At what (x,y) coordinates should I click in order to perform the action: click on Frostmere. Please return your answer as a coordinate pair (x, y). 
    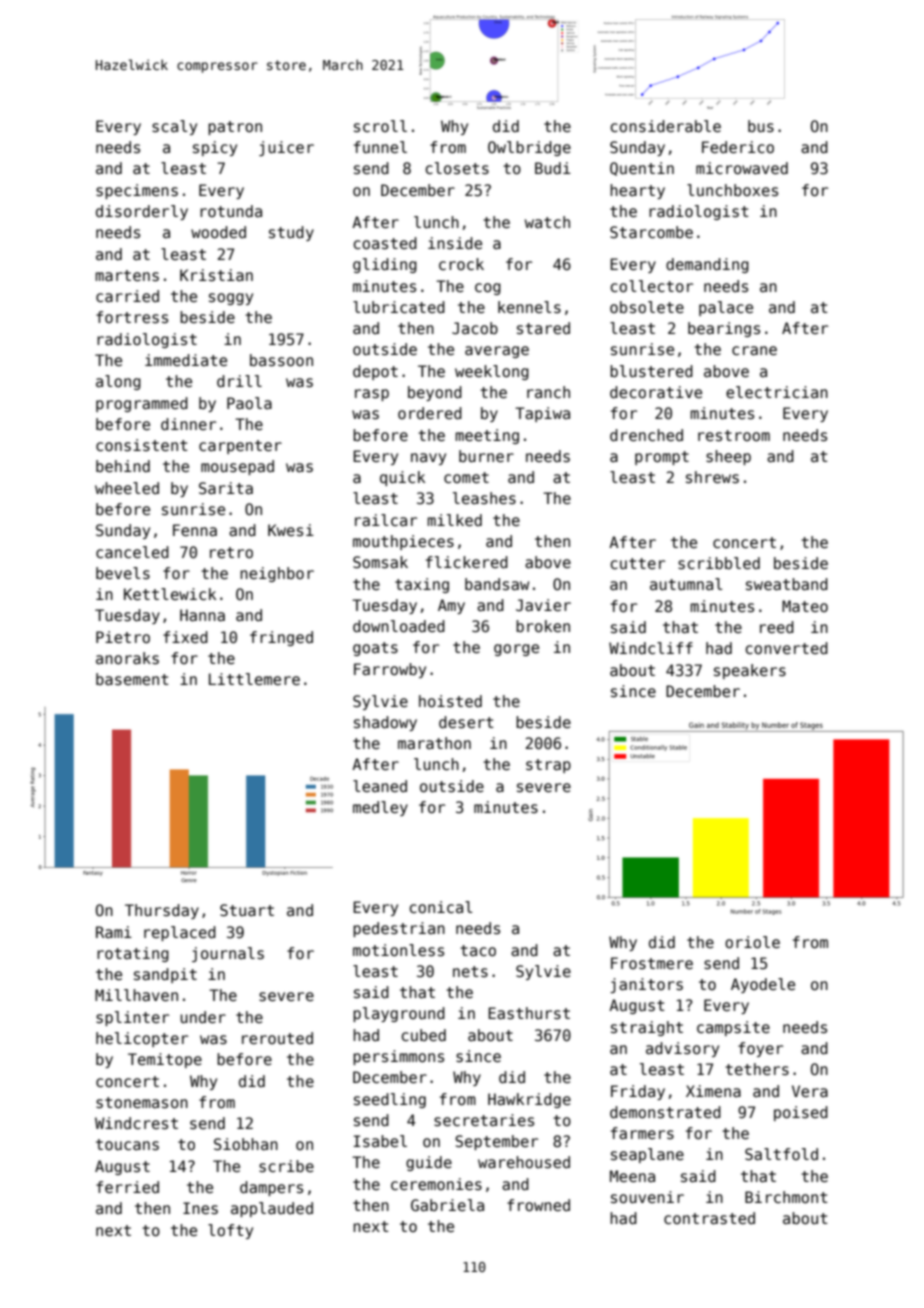
    Looking at the image, I should click on (652, 963).
